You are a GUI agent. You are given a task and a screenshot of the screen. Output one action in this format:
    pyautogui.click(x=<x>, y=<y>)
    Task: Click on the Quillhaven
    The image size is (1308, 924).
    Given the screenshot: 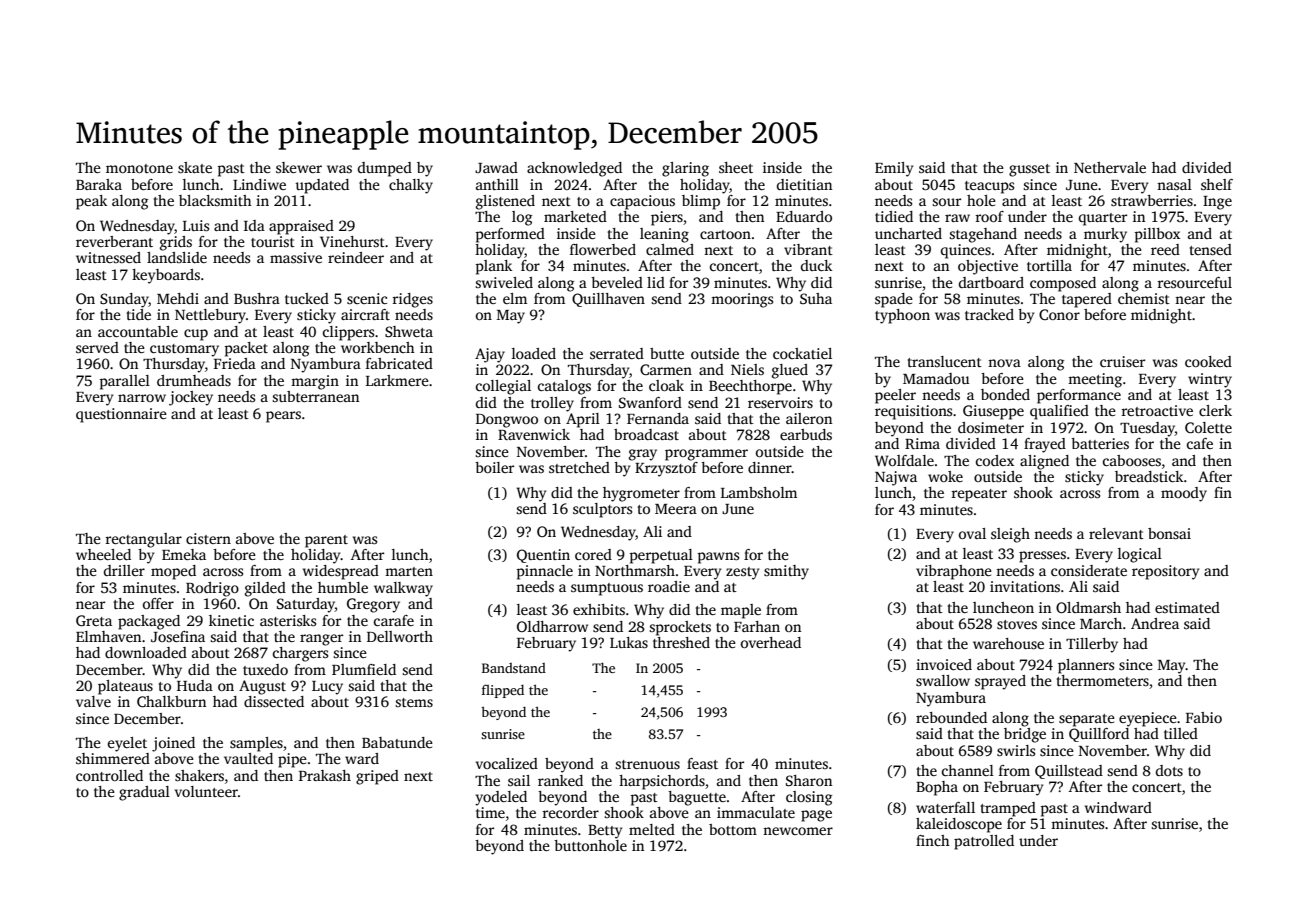 What is the action you would take?
    pyautogui.click(x=608, y=300)
